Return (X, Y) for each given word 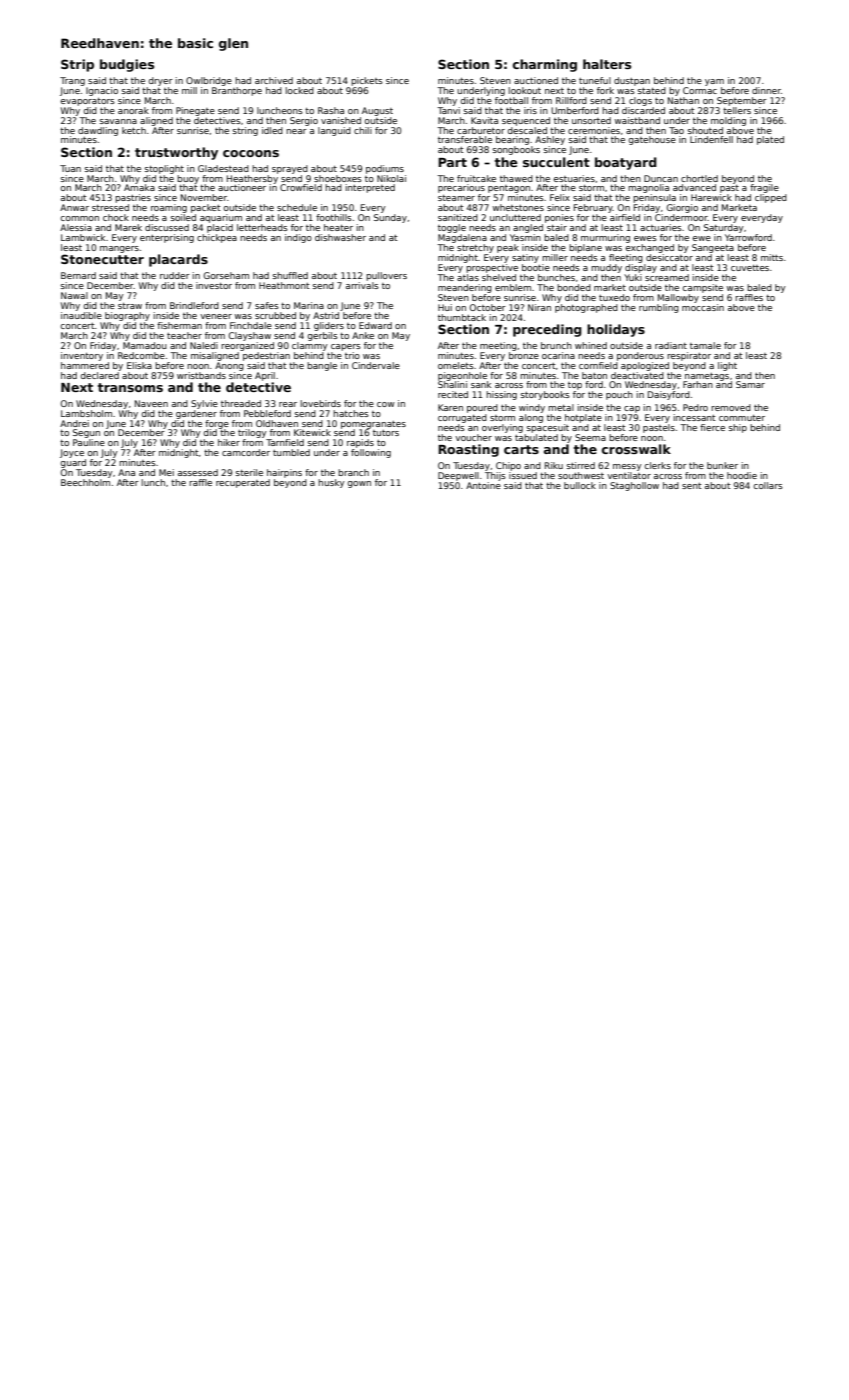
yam (714, 82)
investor (214, 285)
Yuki (633, 277)
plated (770, 140)
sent (692, 486)
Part (452, 162)
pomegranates (373, 425)
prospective (492, 268)
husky (331, 483)
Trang (72, 81)
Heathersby (252, 179)
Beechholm (85, 482)
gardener (196, 414)
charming (545, 65)
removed (731, 407)
